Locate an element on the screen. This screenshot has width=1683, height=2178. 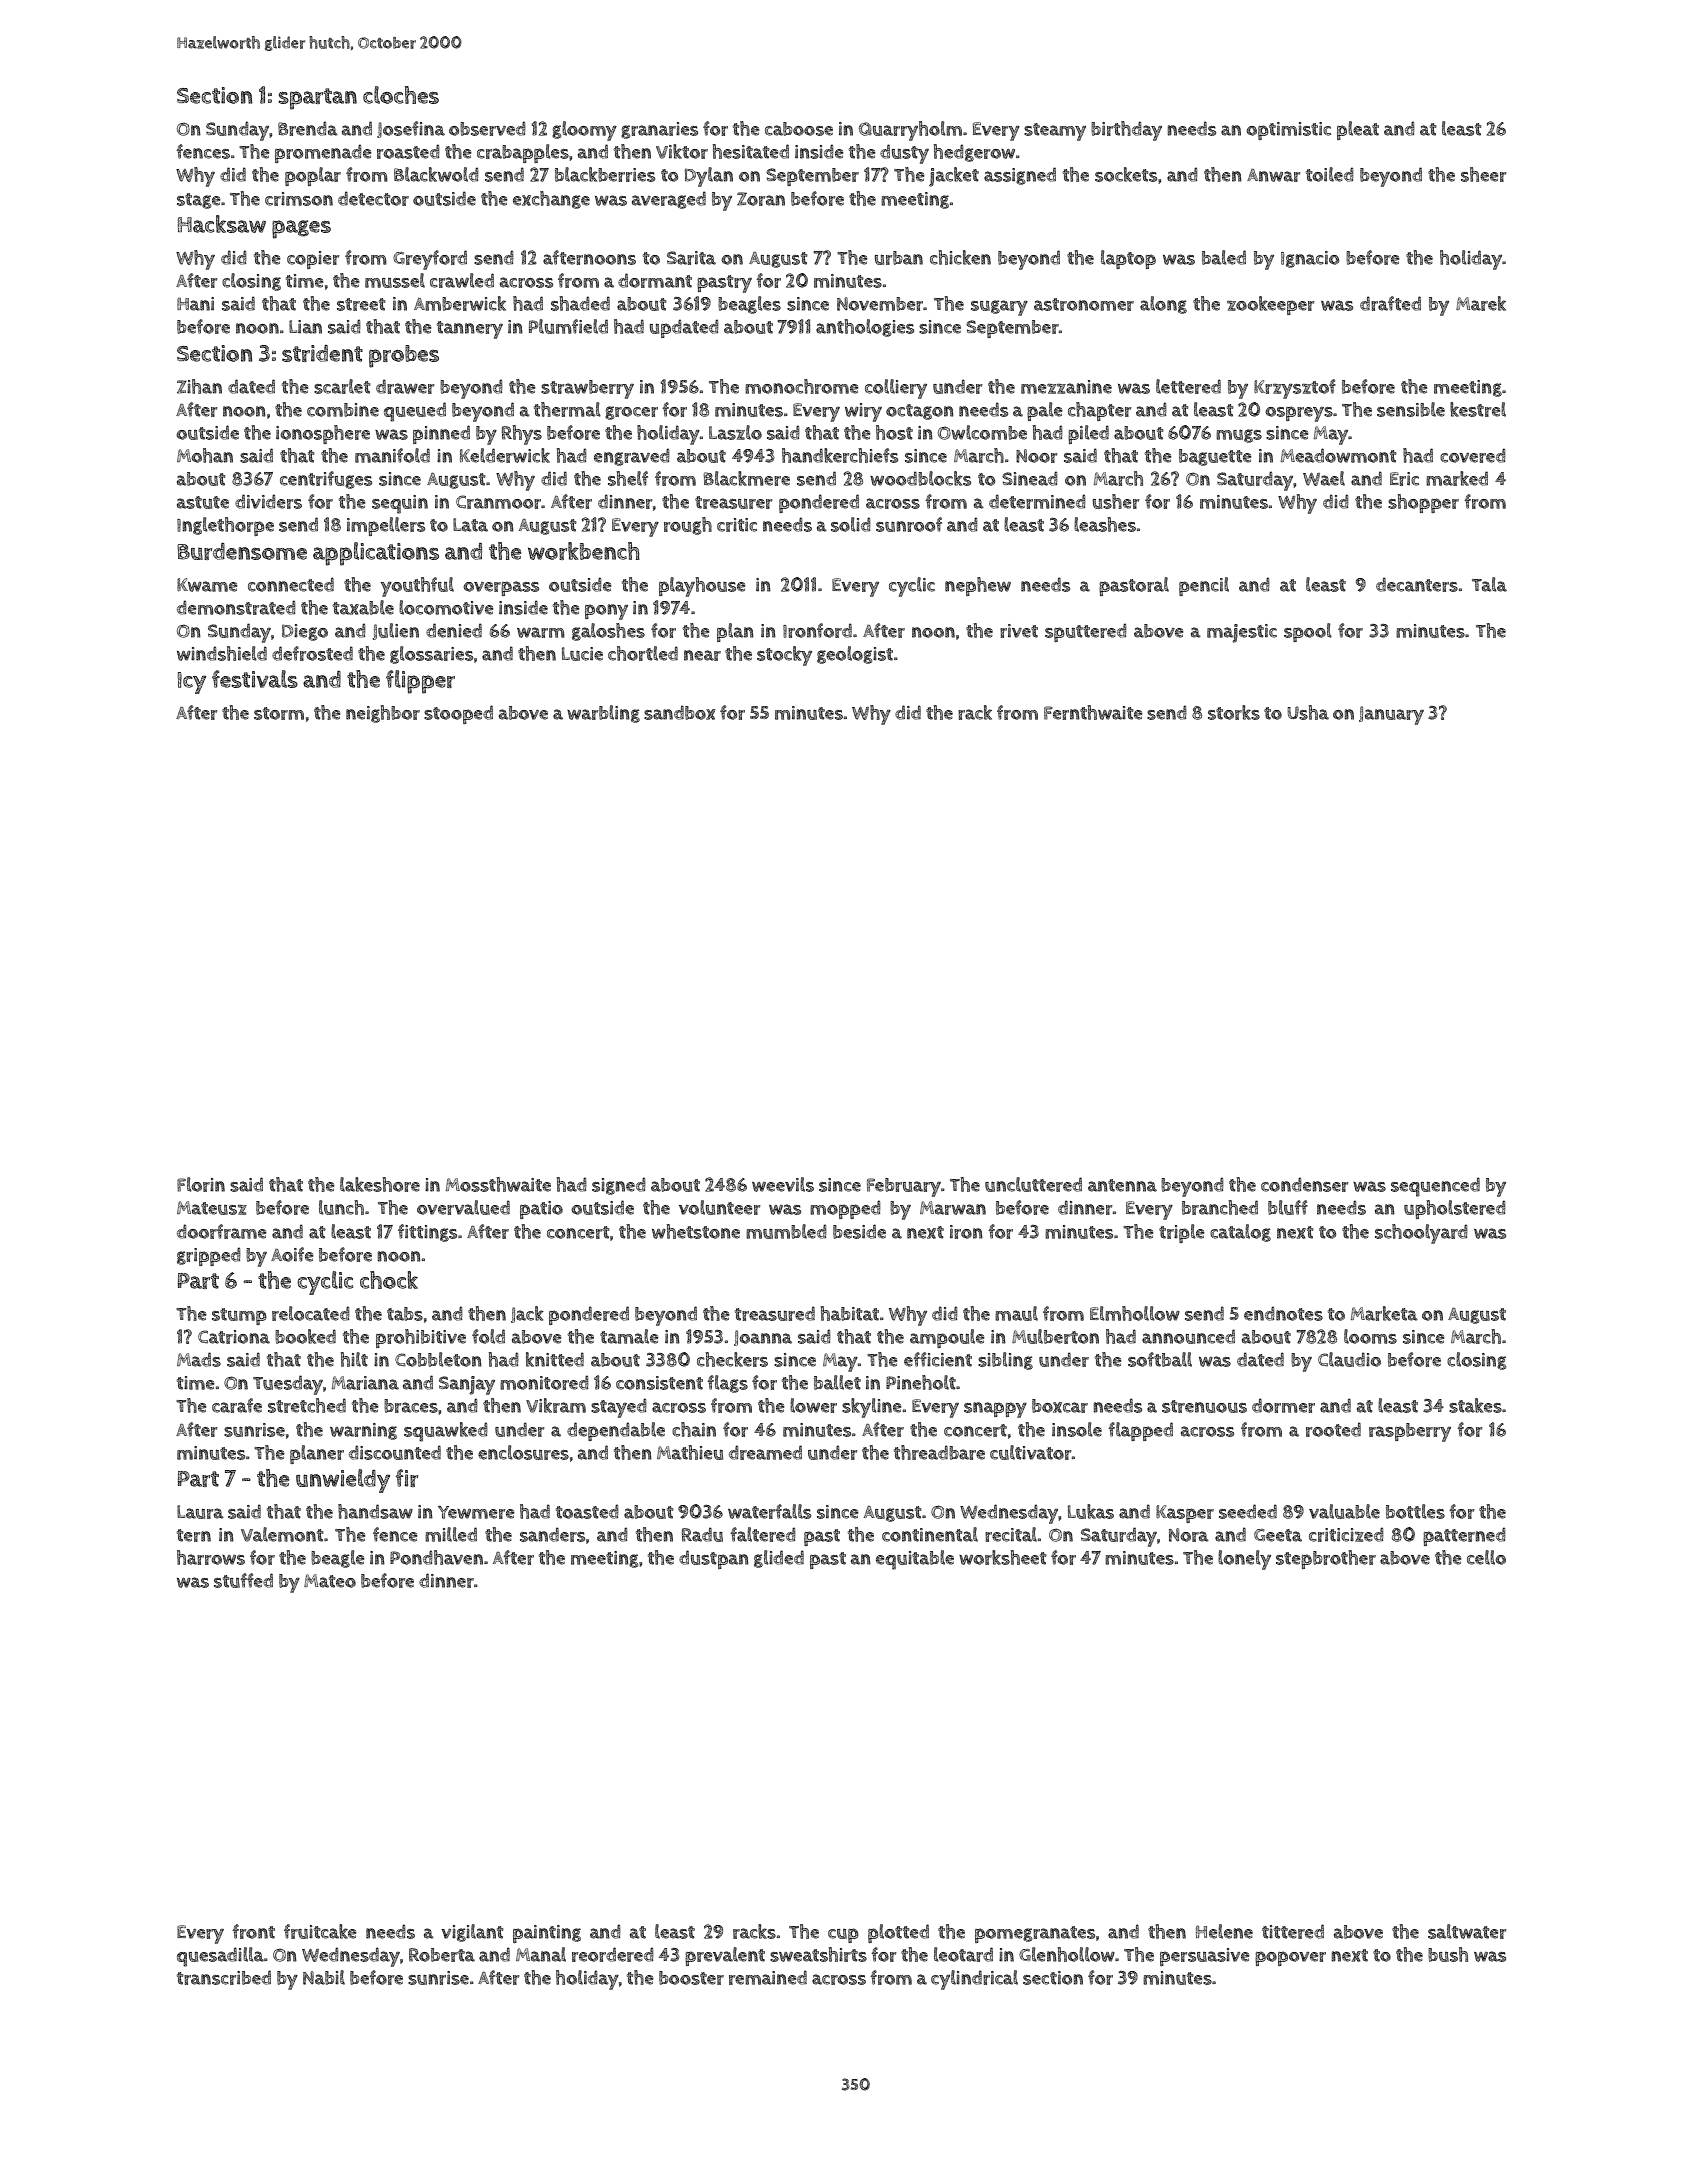
fittings is located at coordinates (427, 1233).
